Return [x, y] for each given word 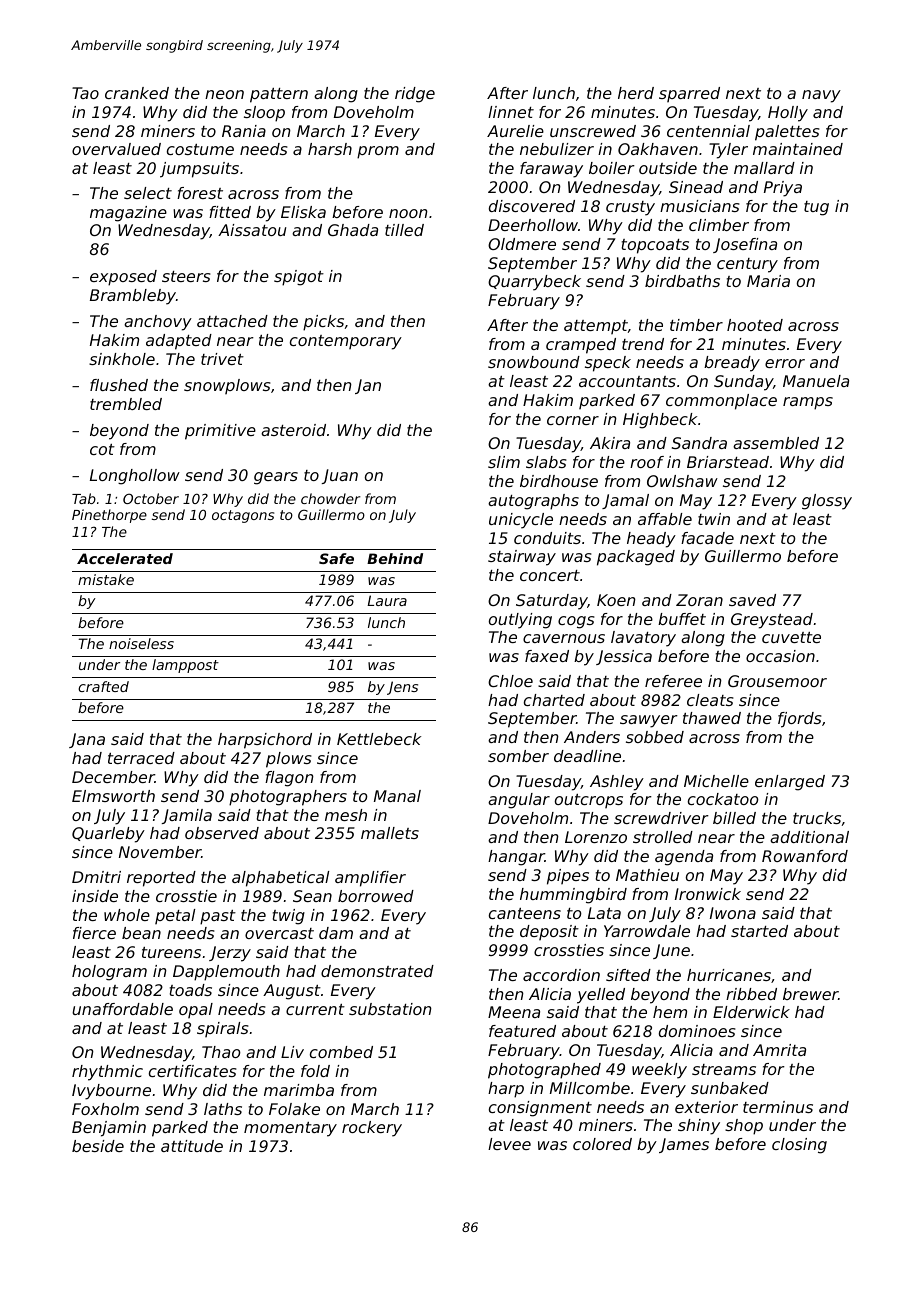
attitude [192, 1146]
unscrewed [593, 131]
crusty [630, 208]
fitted [230, 212]
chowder [331, 498]
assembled [776, 443]
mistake [106, 579]
